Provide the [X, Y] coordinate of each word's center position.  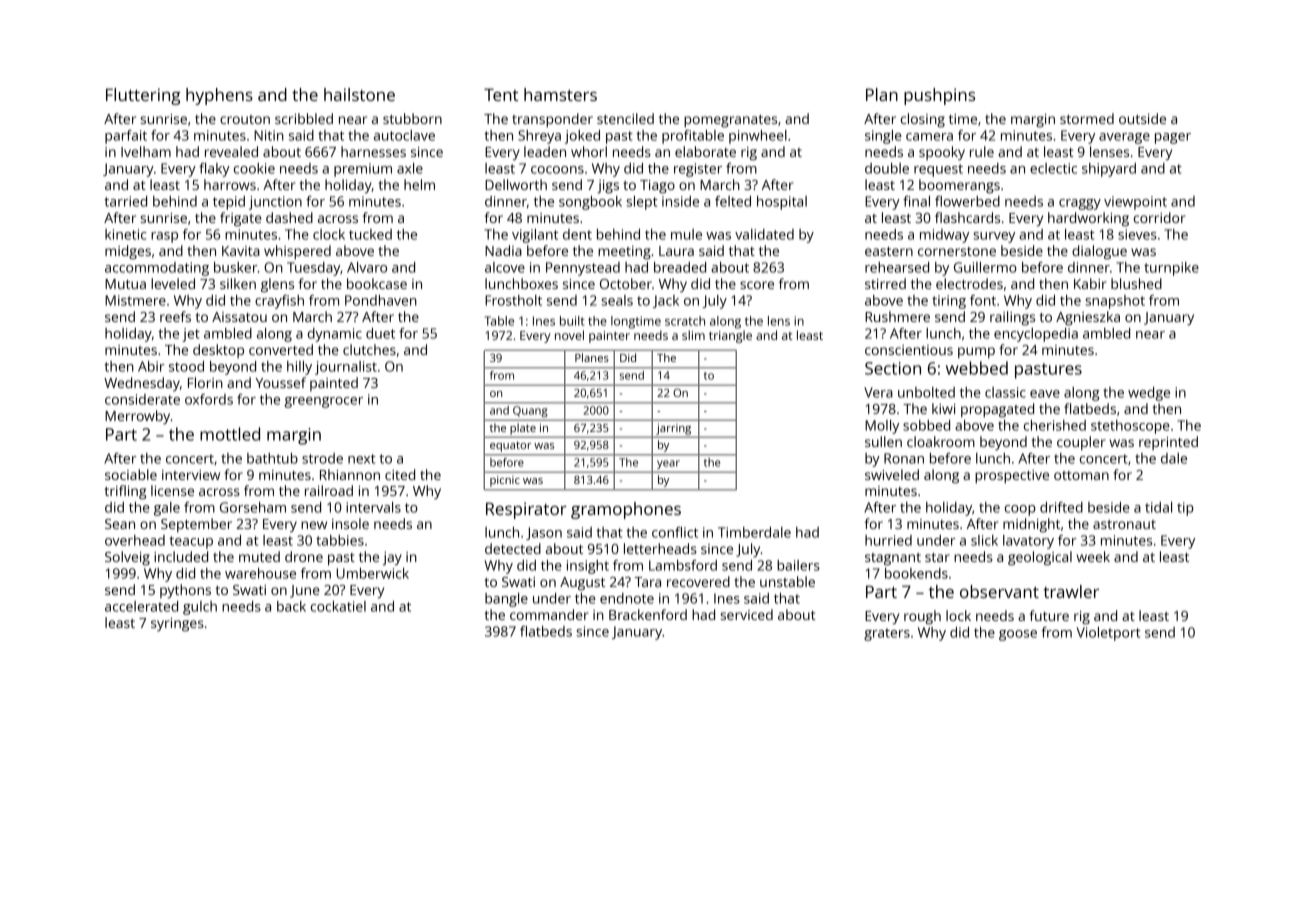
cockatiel [338, 606]
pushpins [939, 96]
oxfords [209, 399]
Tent [501, 94]
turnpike [1171, 269]
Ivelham [146, 151]
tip [1185, 509]
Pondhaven [381, 300]
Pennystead [583, 269]
